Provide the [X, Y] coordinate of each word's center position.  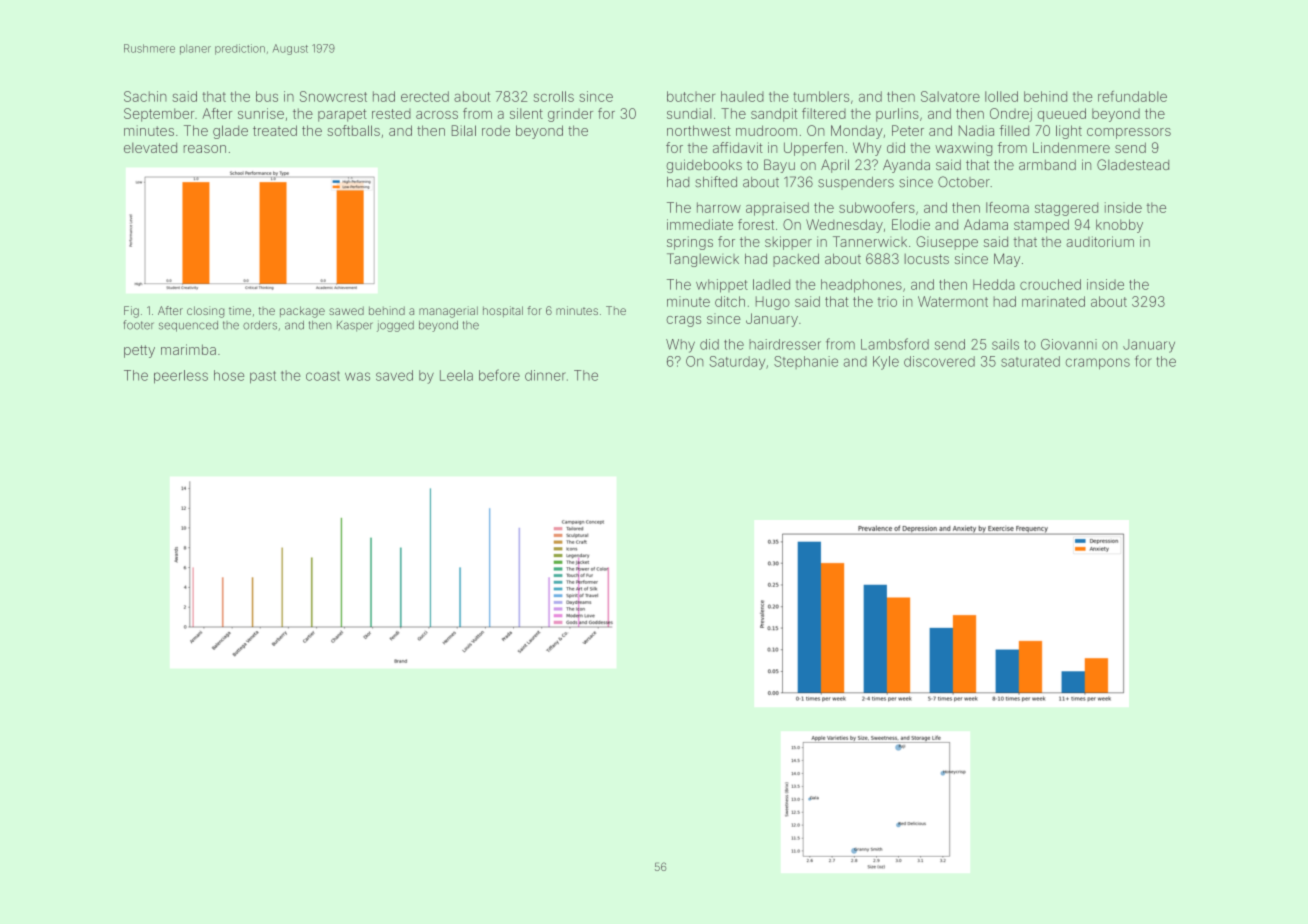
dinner [545, 375]
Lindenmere [1071, 147]
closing [205, 312]
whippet [722, 286]
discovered [939, 361]
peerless [181, 377]
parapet [342, 115]
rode [496, 131]
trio [887, 301]
